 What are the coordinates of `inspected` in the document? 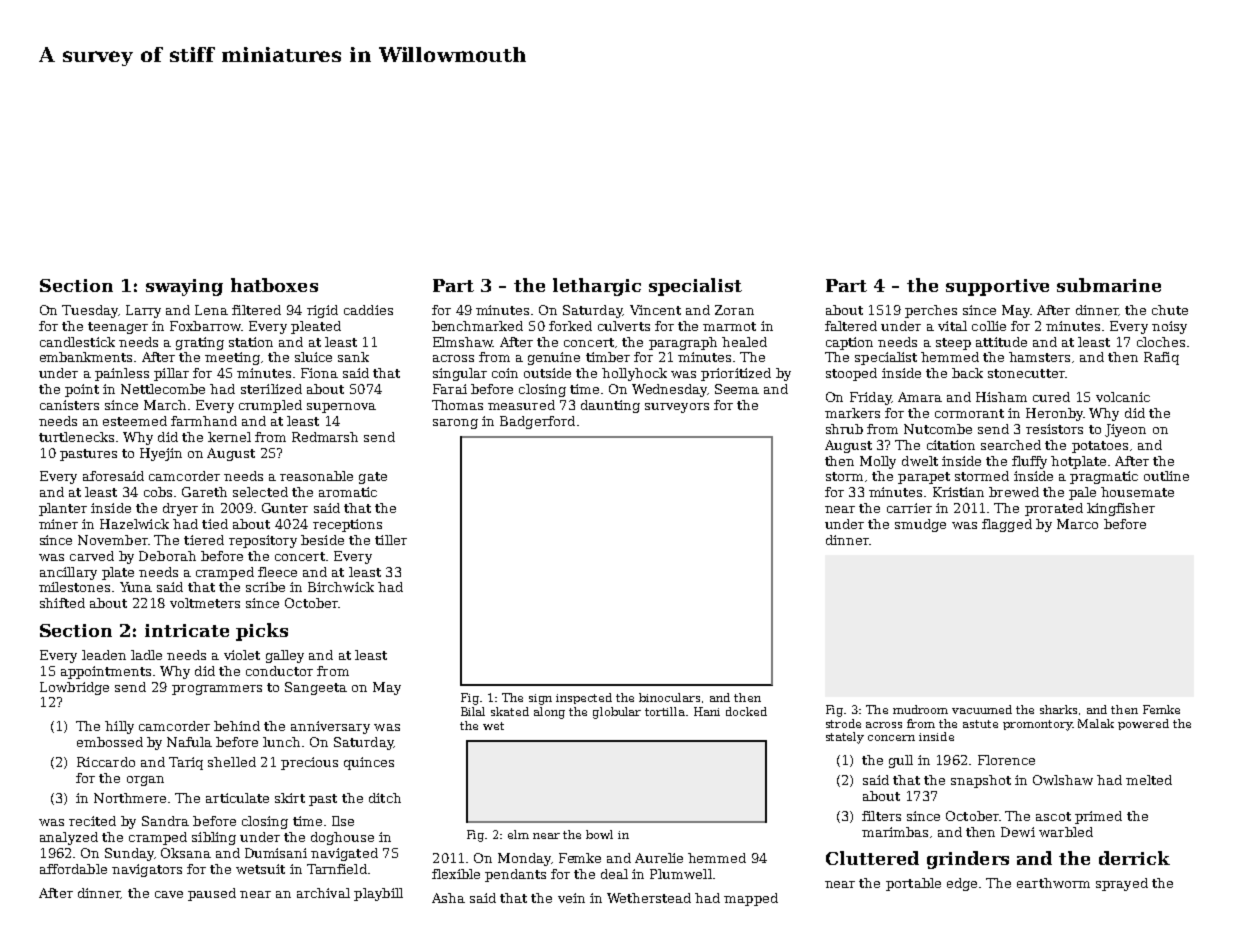 It's located at (584, 698).
